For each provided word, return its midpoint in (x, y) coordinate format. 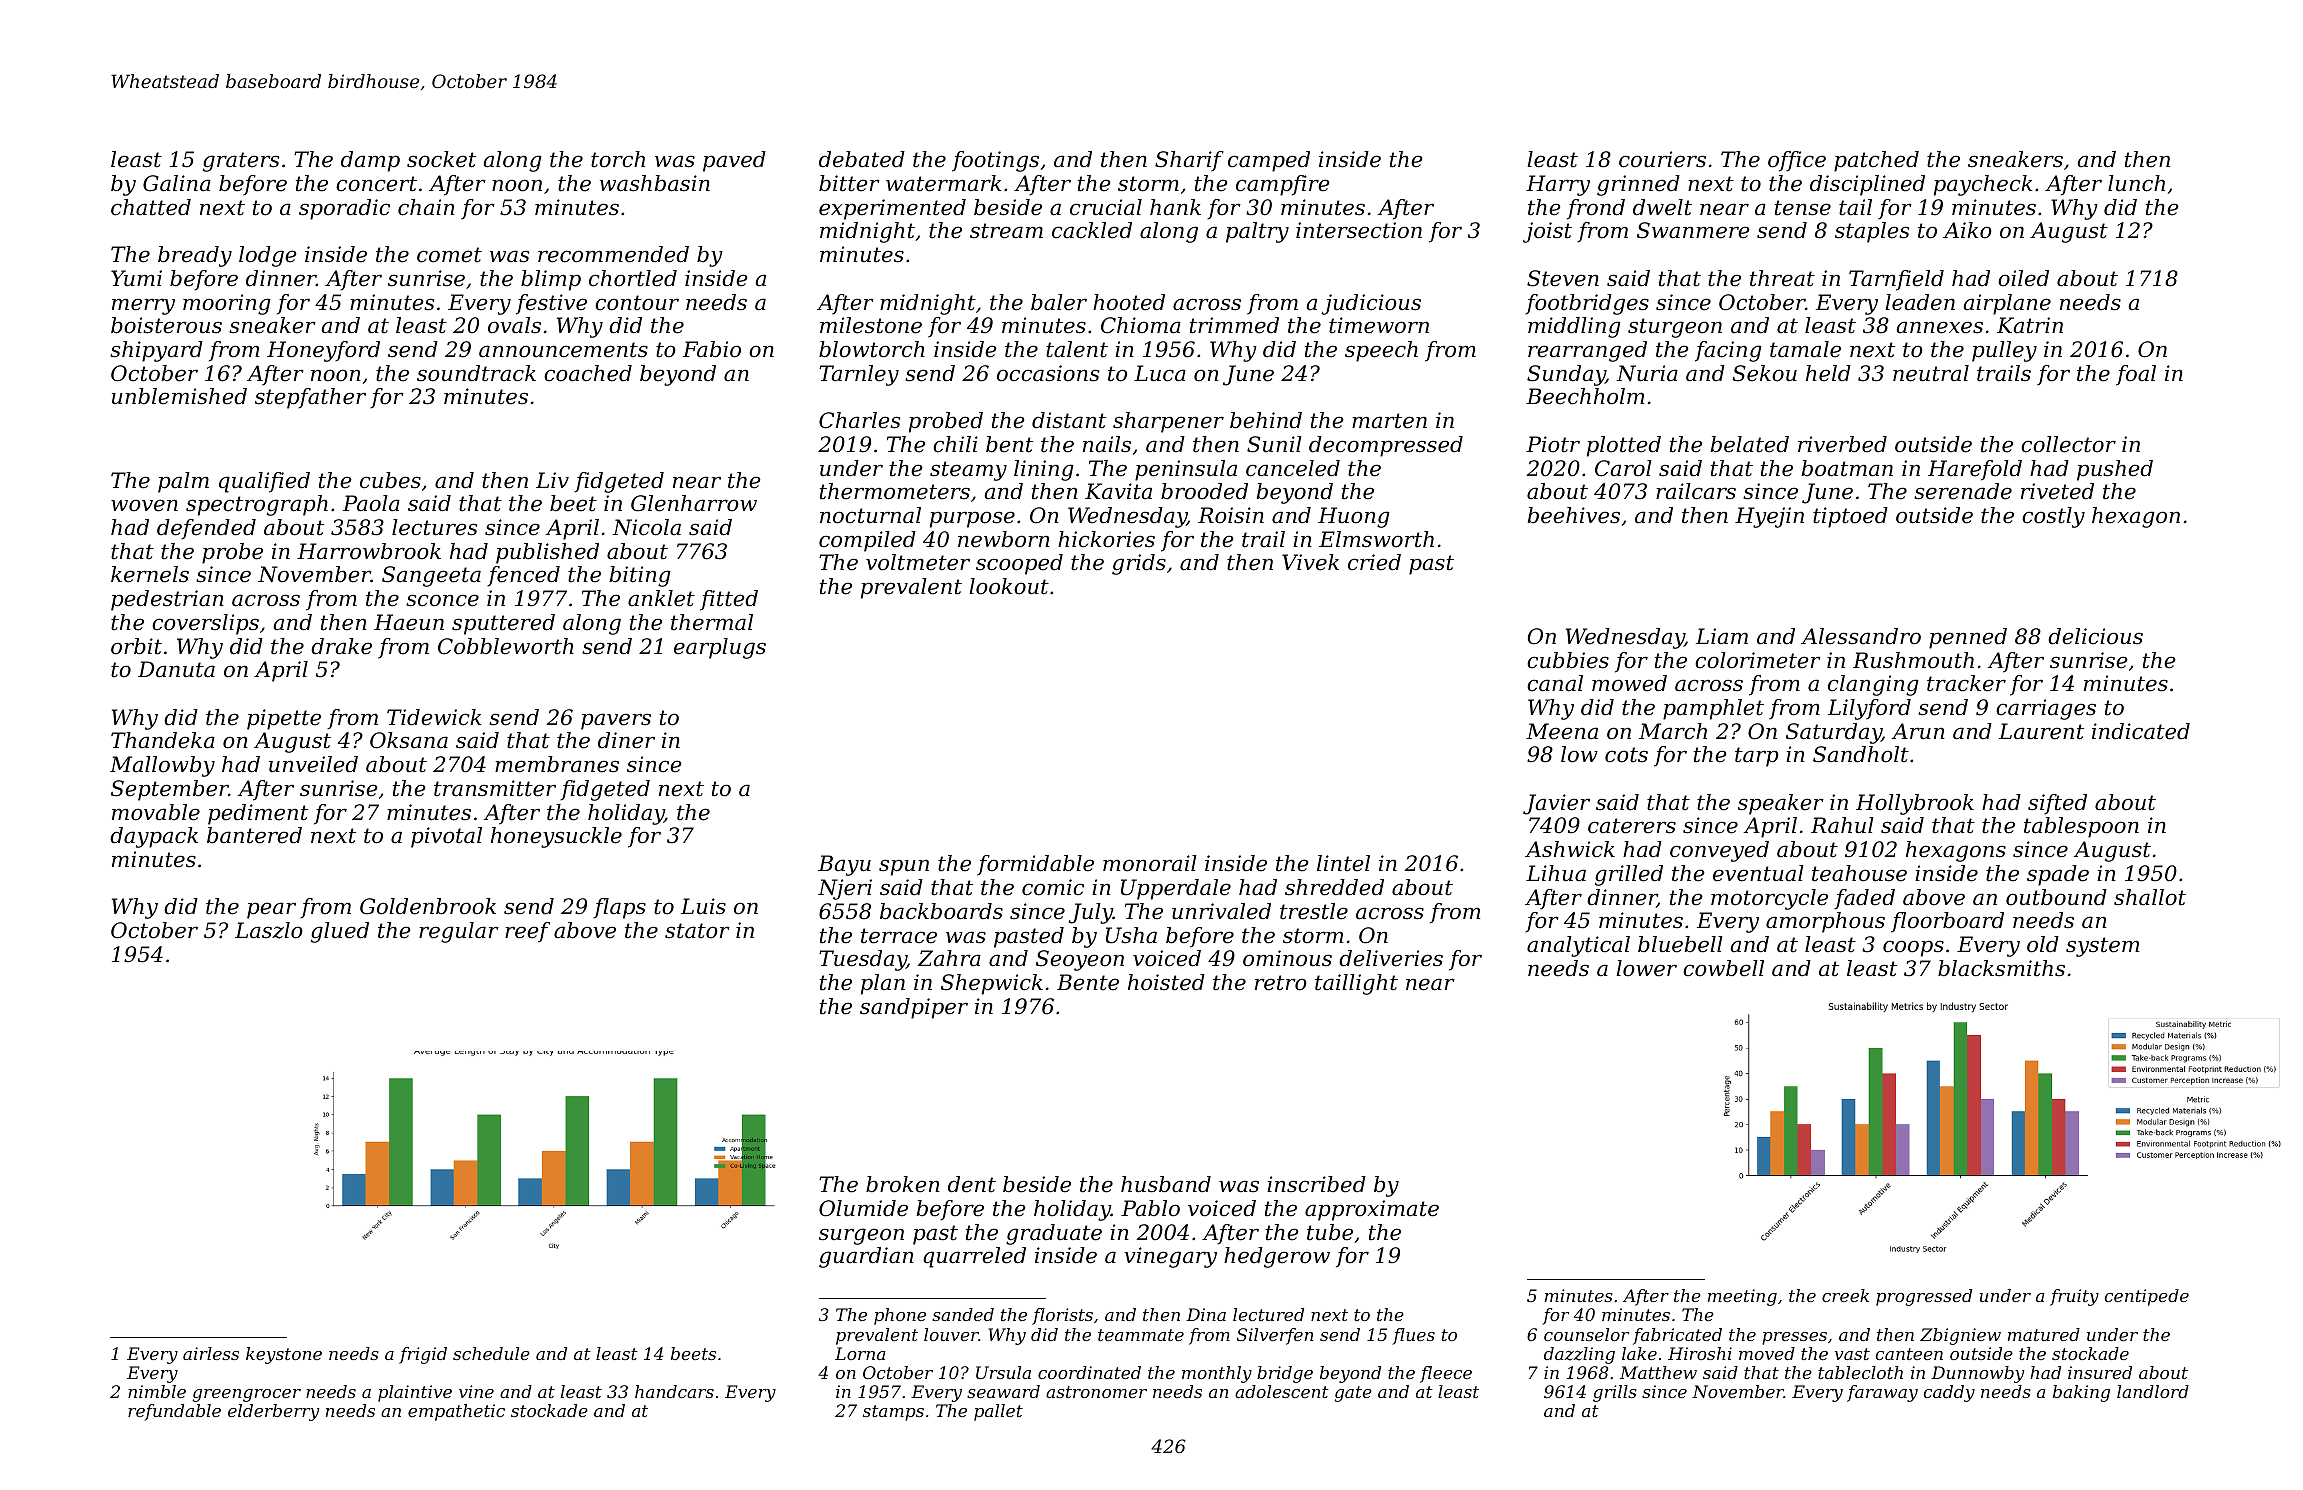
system (2102, 947)
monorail (1150, 863)
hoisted (1166, 982)
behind (1266, 420)
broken (903, 1184)
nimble (157, 1391)
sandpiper (914, 1008)
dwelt (1662, 207)
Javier (1556, 804)
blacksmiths (2001, 968)
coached (588, 373)
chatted (151, 207)
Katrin (2030, 325)
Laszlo (269, 930)
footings (995, 161)
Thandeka (163, 740)
